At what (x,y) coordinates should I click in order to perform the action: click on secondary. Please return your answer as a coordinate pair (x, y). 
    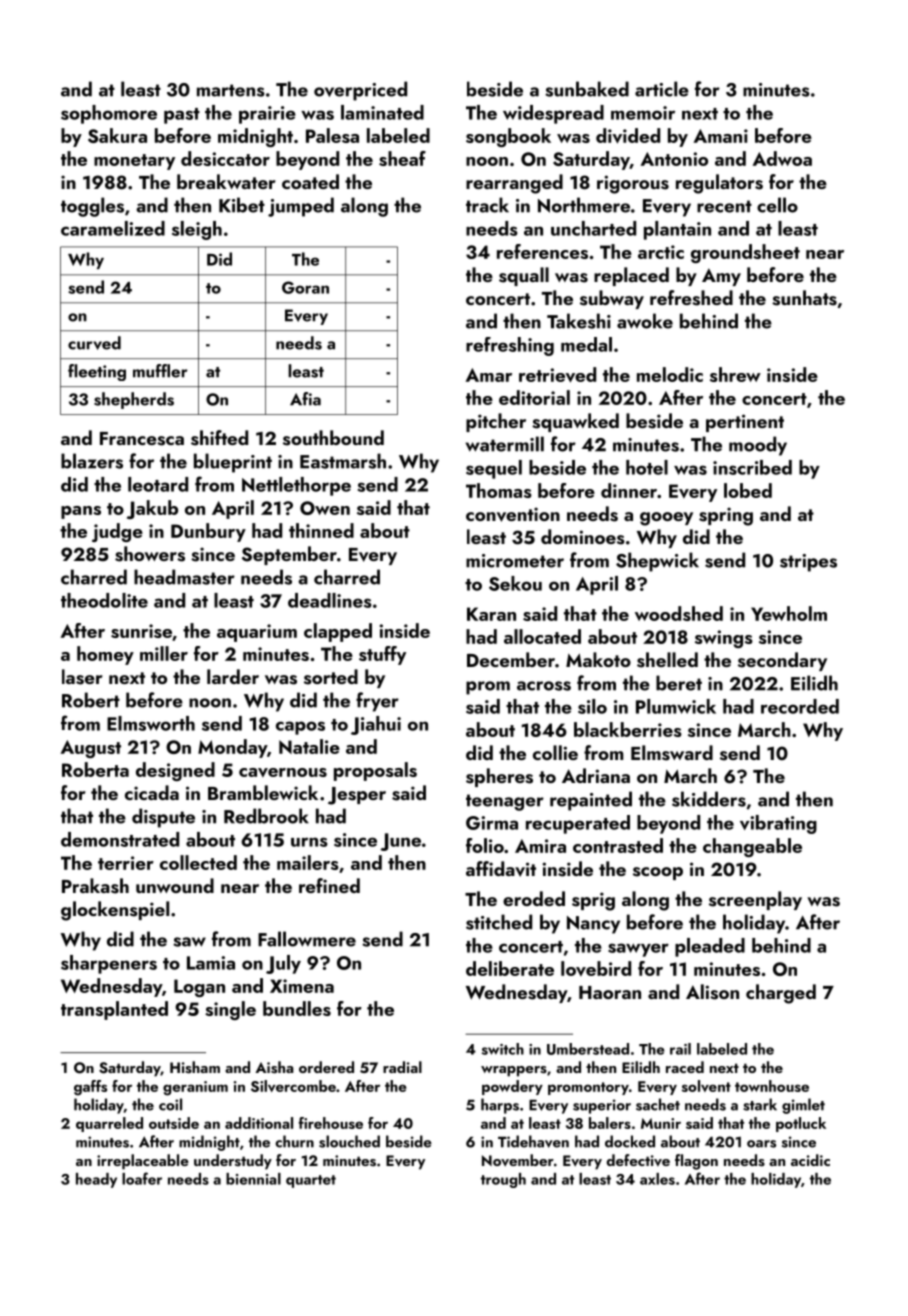
    Looking at the image, I should click on (782, 661).
